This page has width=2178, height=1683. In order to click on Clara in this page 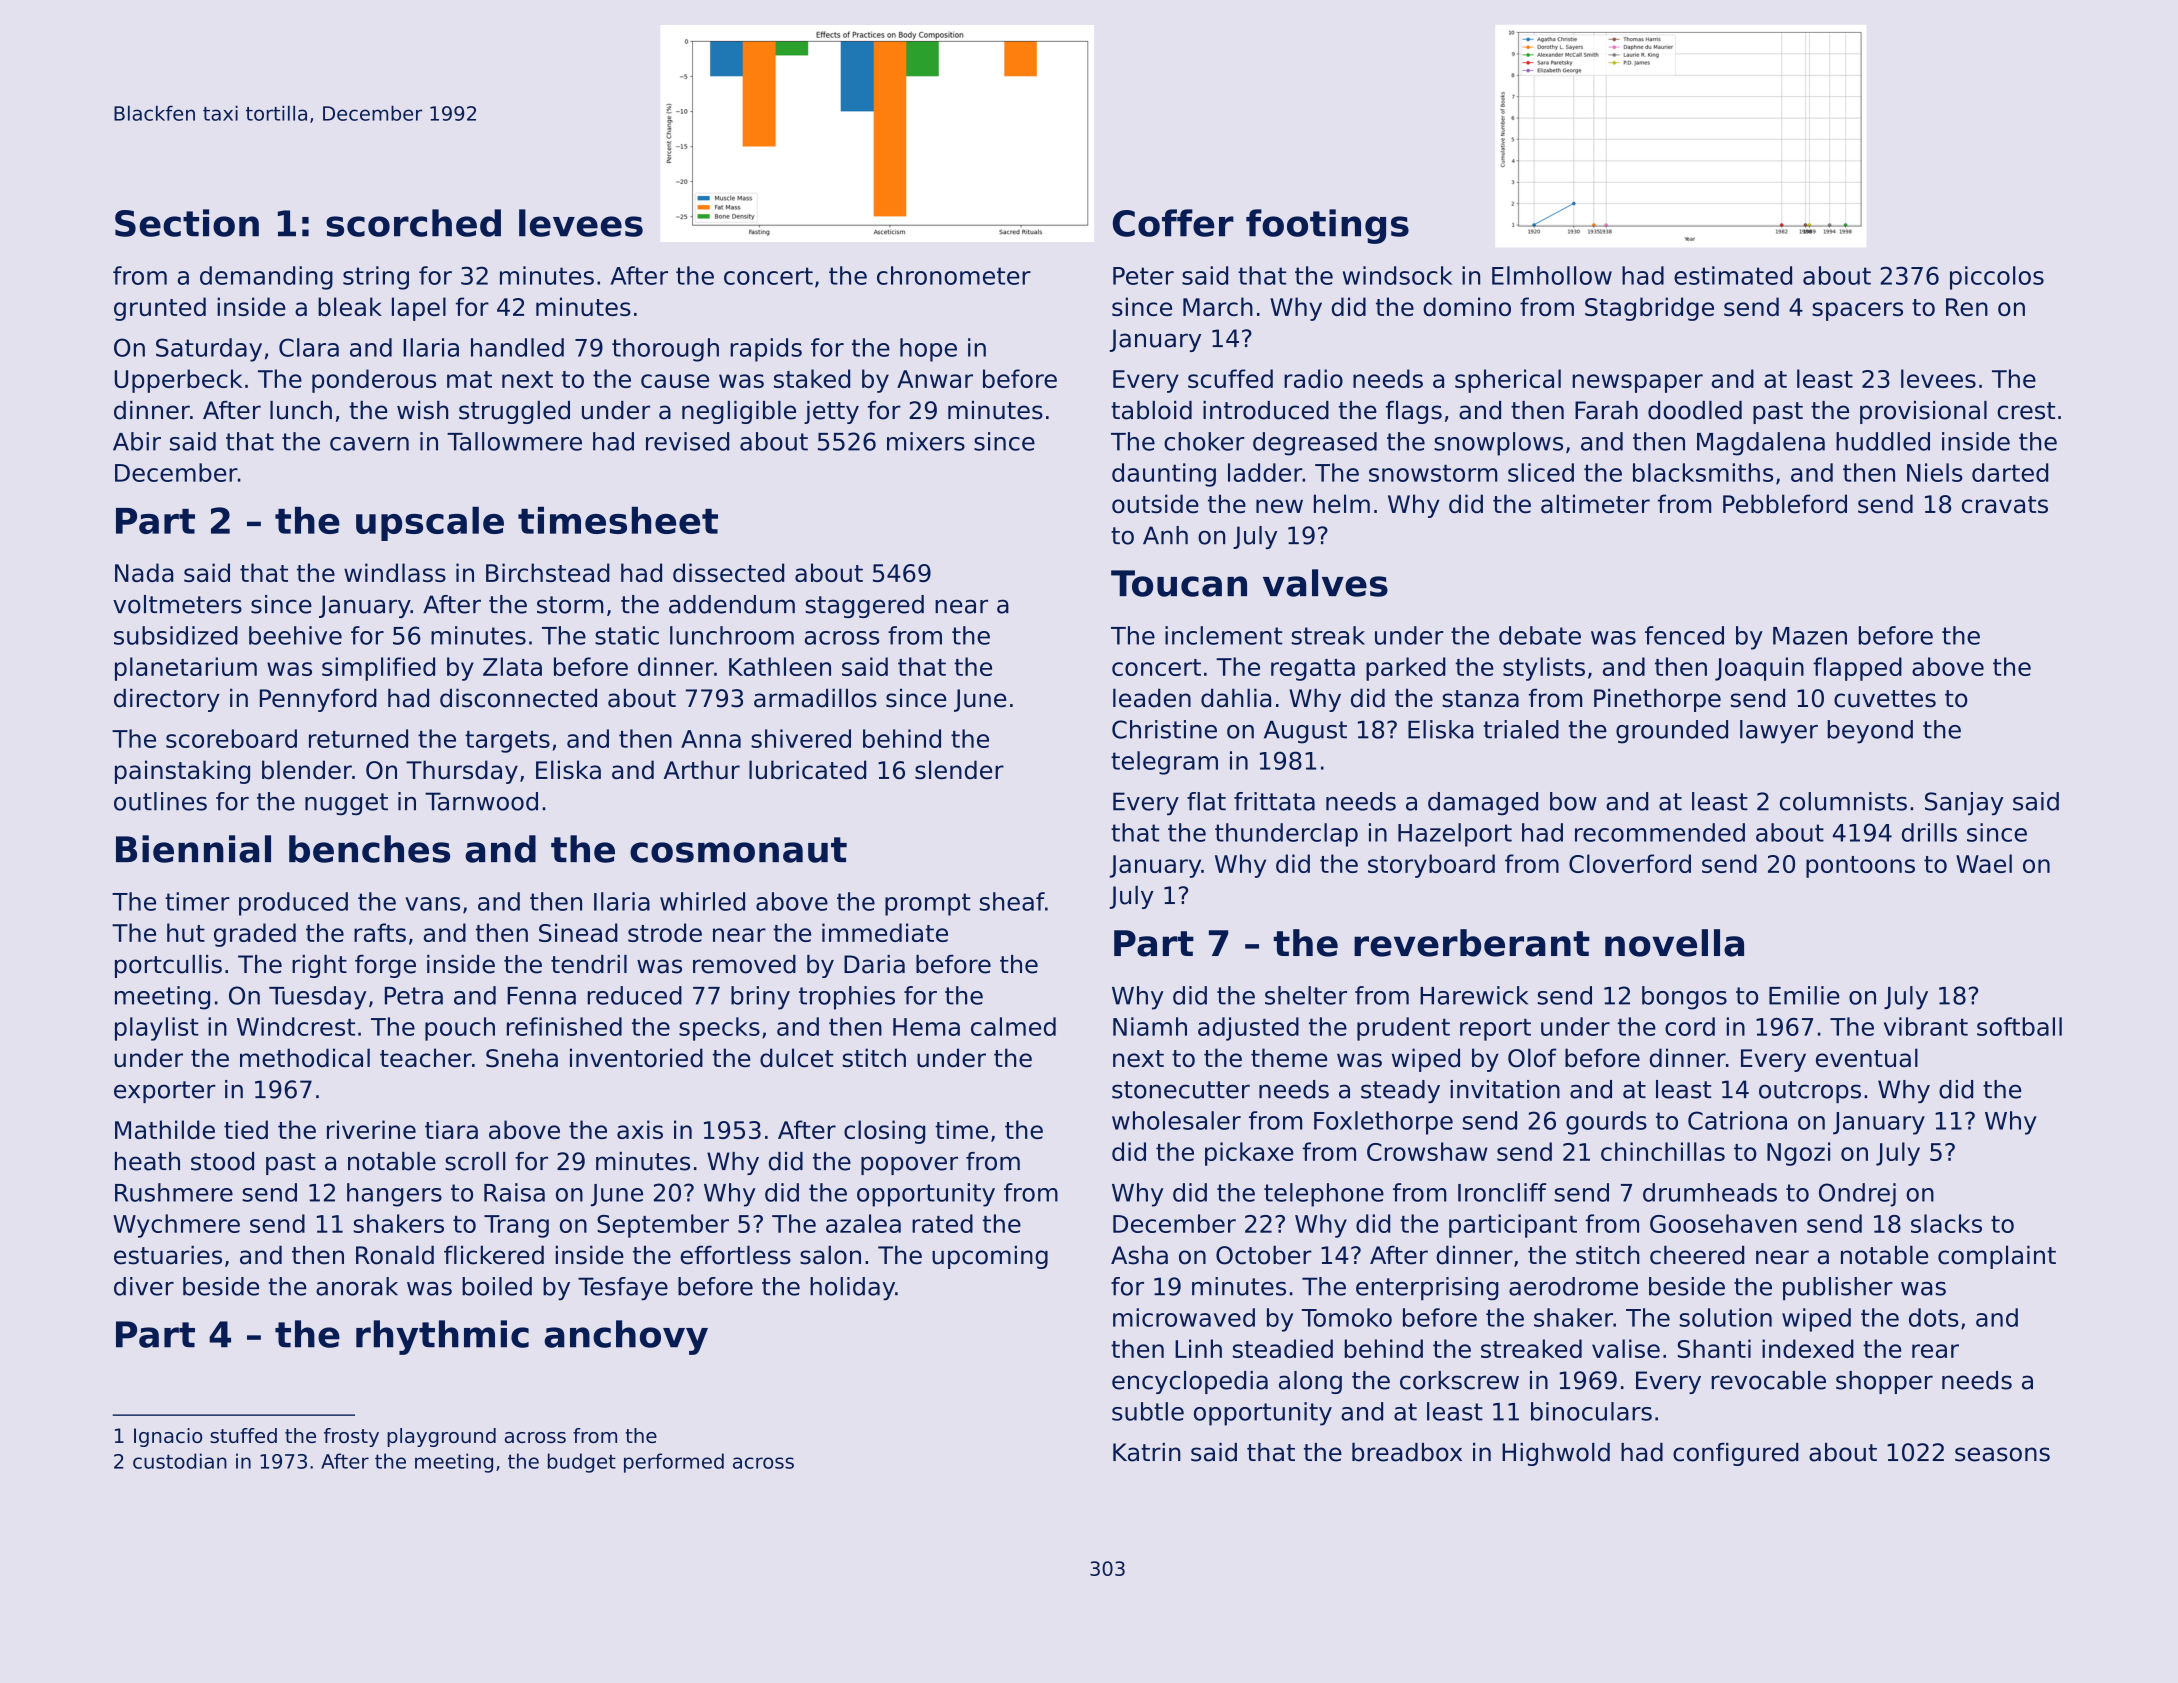, I will do `click(309, 347)`.
